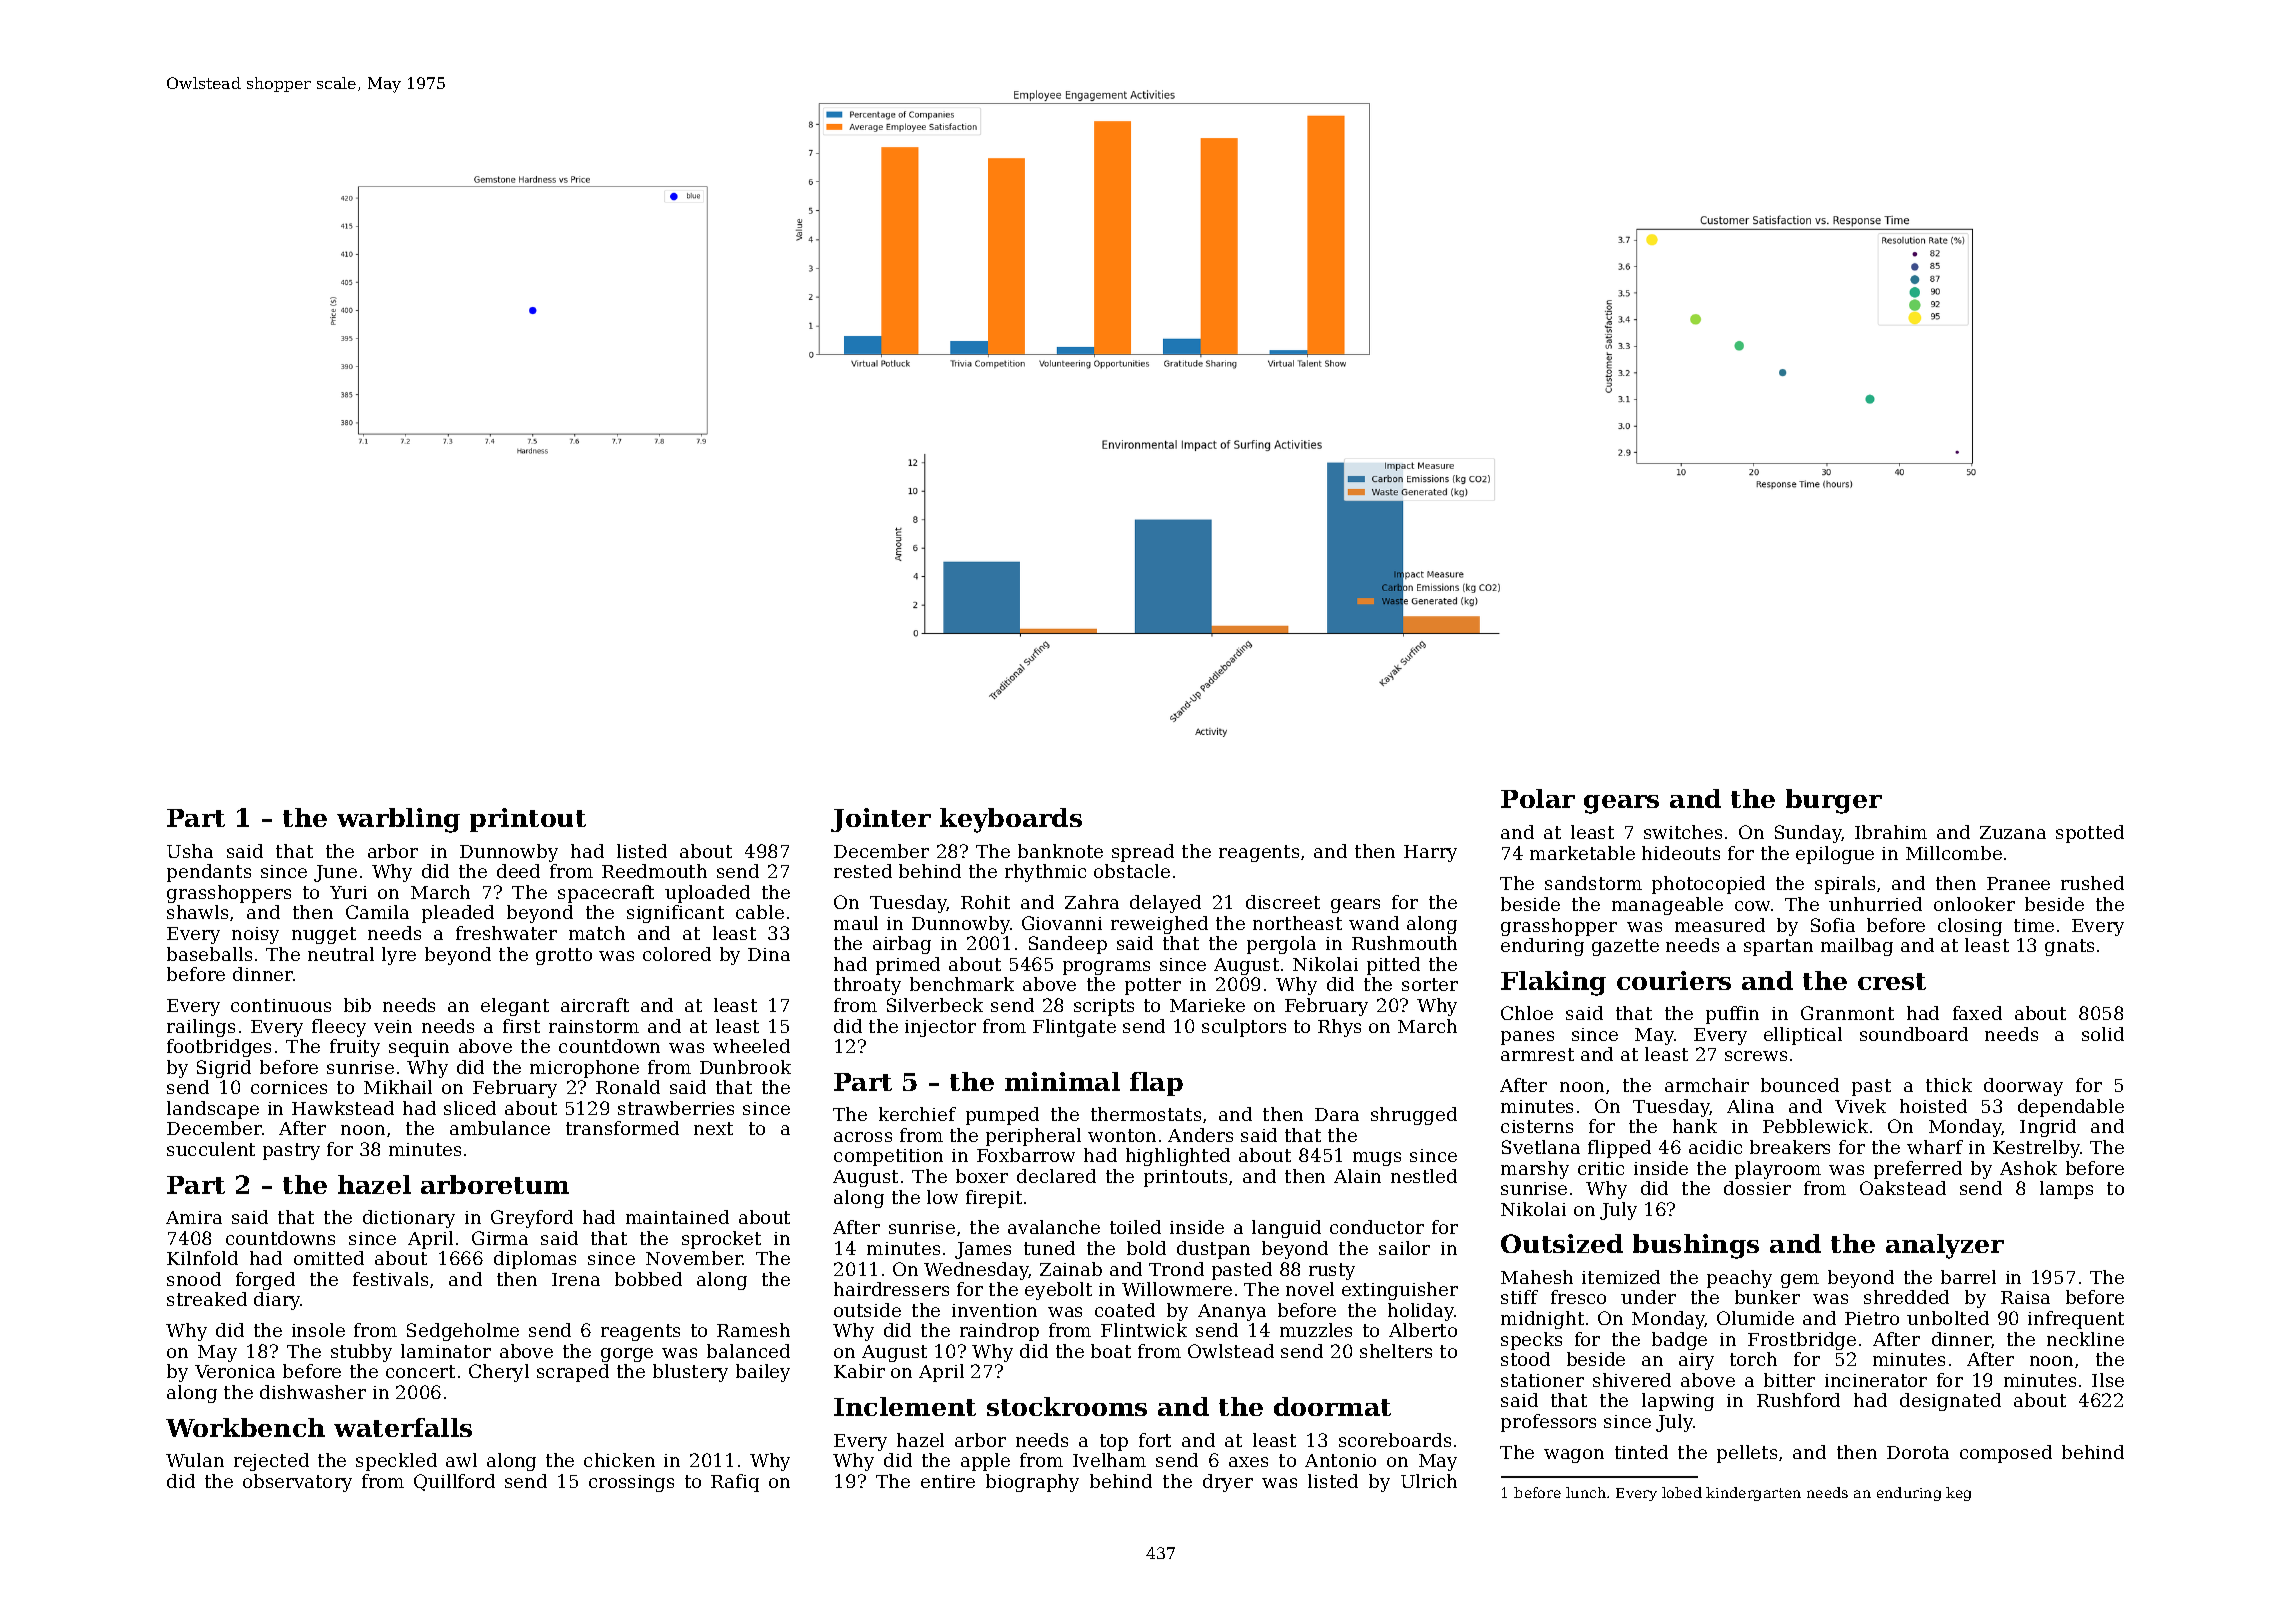 The image size is (2292, 1620). Describe the element at coordinates (197, 912) in the page. I see `shawls` at that location.
